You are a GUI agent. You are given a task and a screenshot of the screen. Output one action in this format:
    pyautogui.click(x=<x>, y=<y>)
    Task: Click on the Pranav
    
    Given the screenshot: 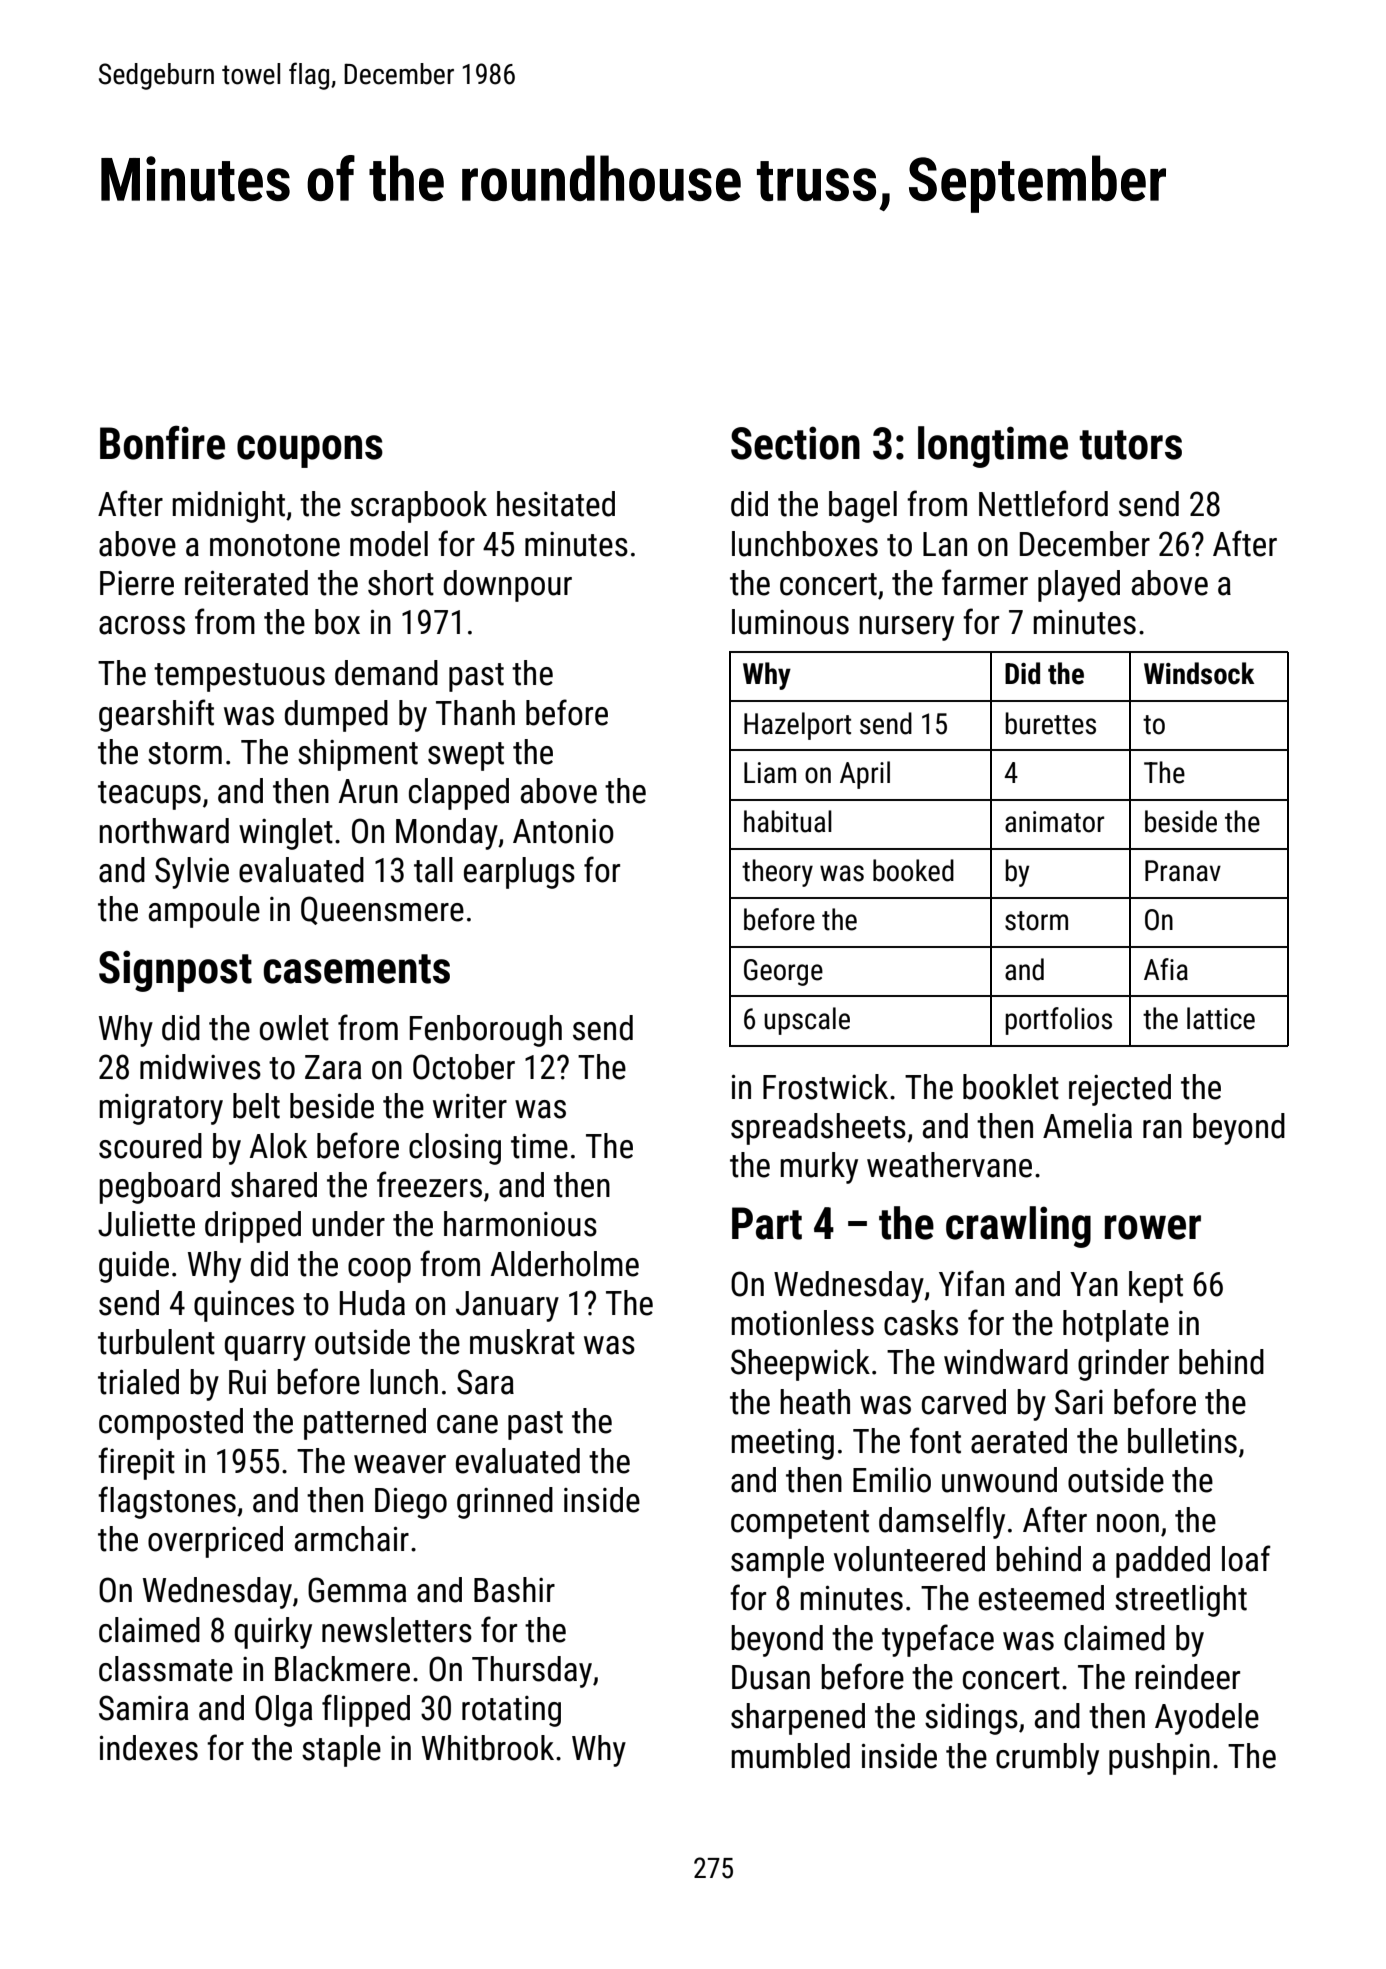 What is the action you would take?
    pyautogui.click(x=1183, y=871)
